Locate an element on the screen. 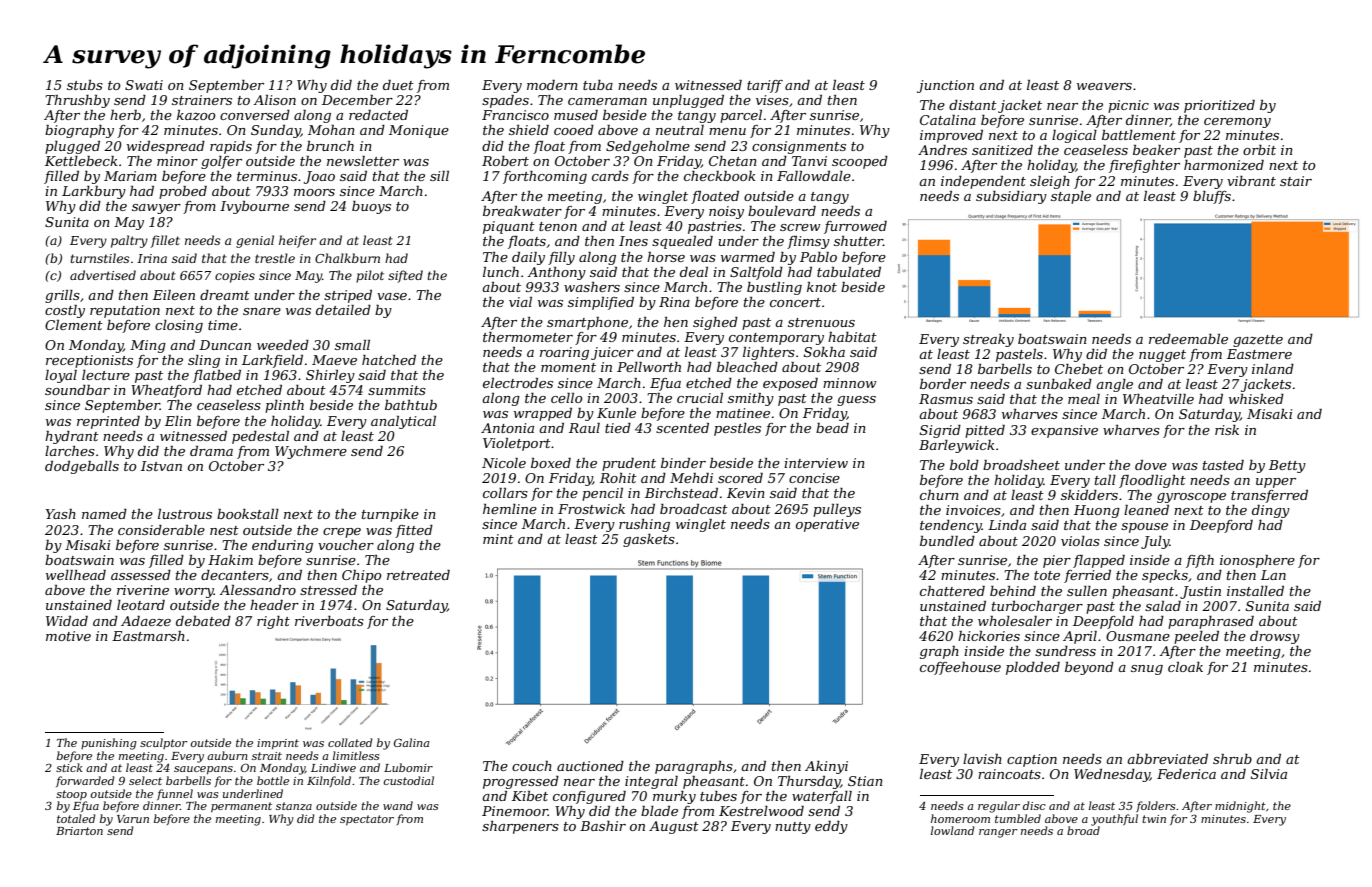 The image size is (1372, 887). prioritized is located at coordinates (1219, 106).
